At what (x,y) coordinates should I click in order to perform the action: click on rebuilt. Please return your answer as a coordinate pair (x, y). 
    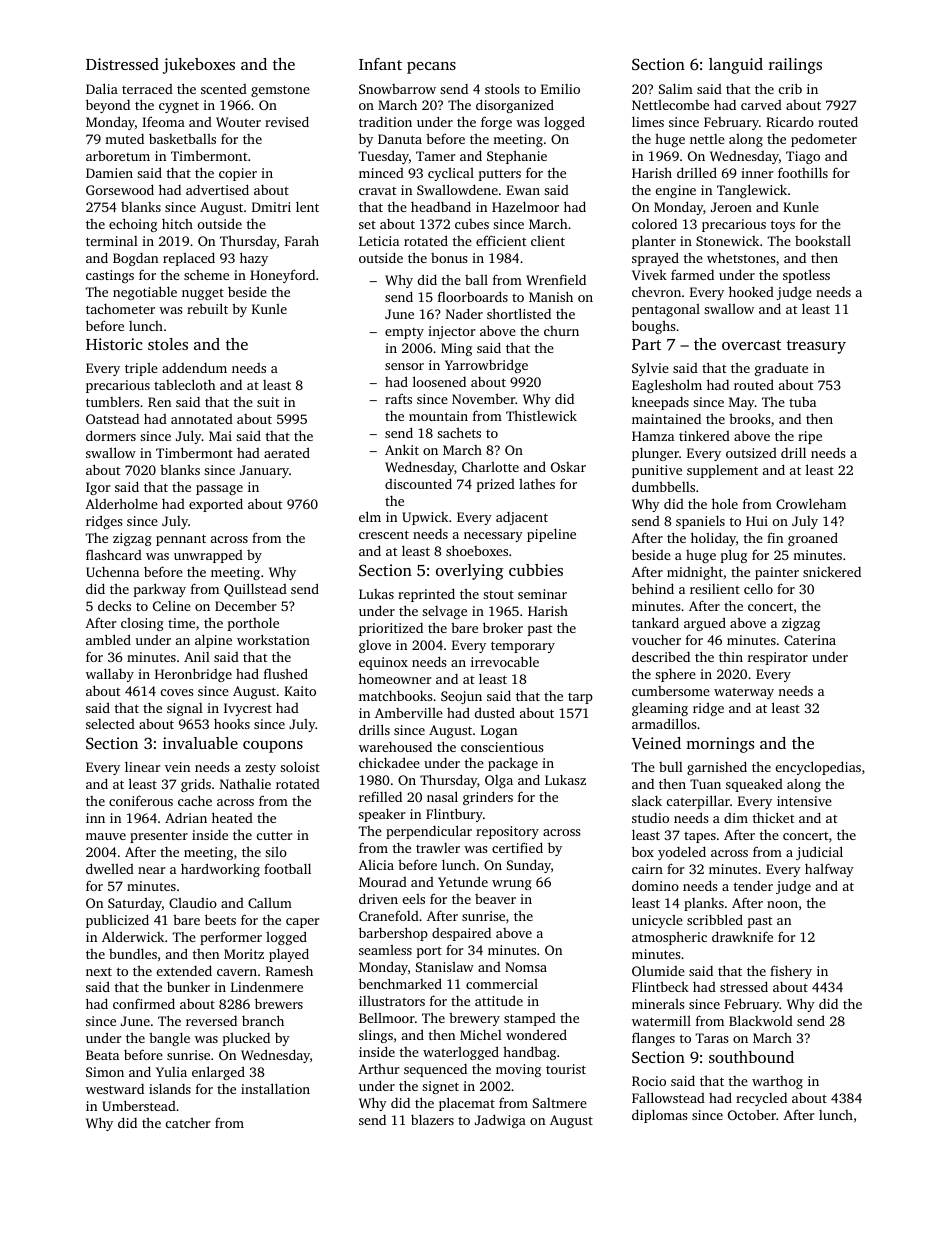
    Looking at the image, I should click on (207, 308).
